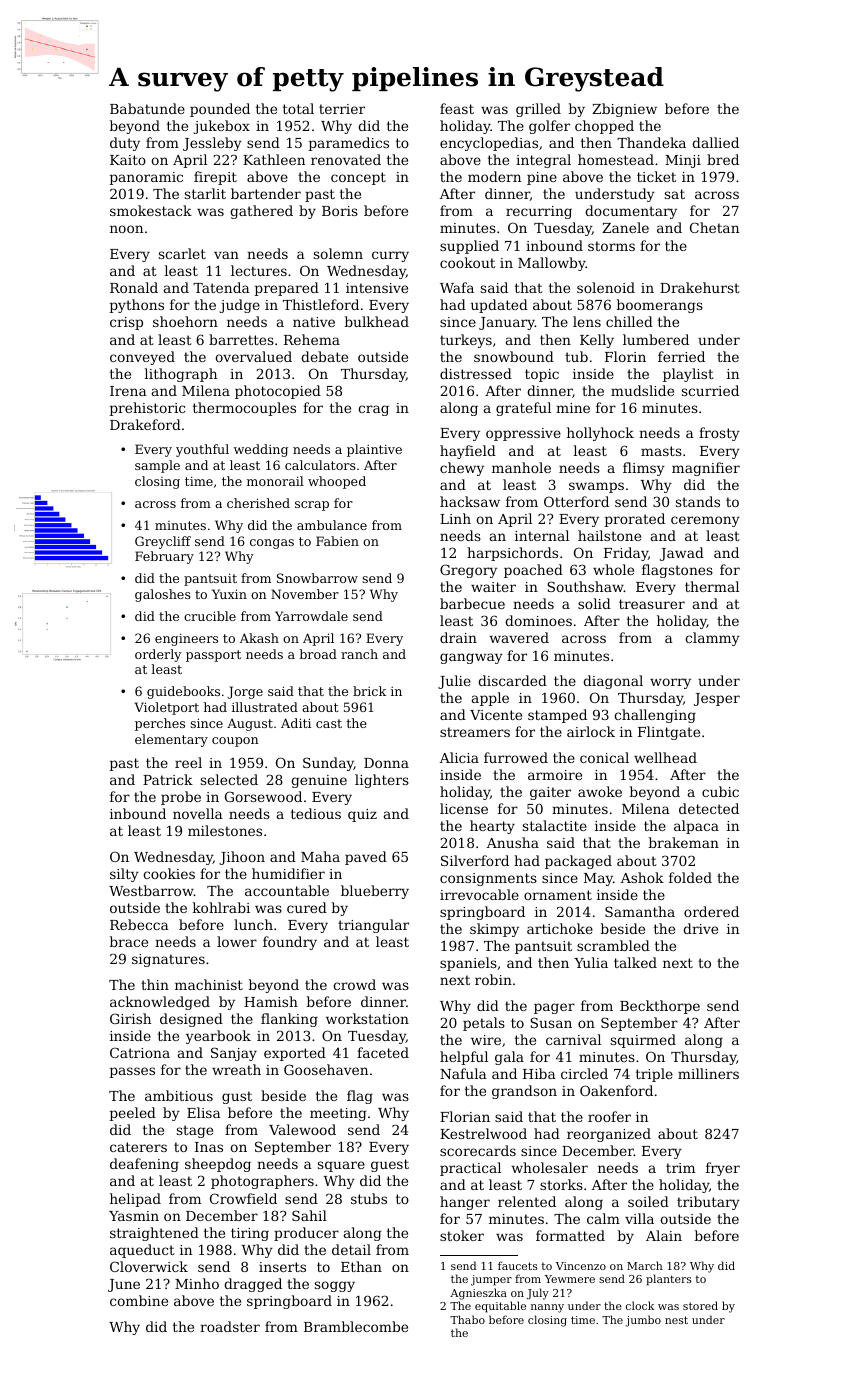  What do you see at coordinates (467, 1319) in the document?
I see `Thabo` at bounding box center [467, 1319].
